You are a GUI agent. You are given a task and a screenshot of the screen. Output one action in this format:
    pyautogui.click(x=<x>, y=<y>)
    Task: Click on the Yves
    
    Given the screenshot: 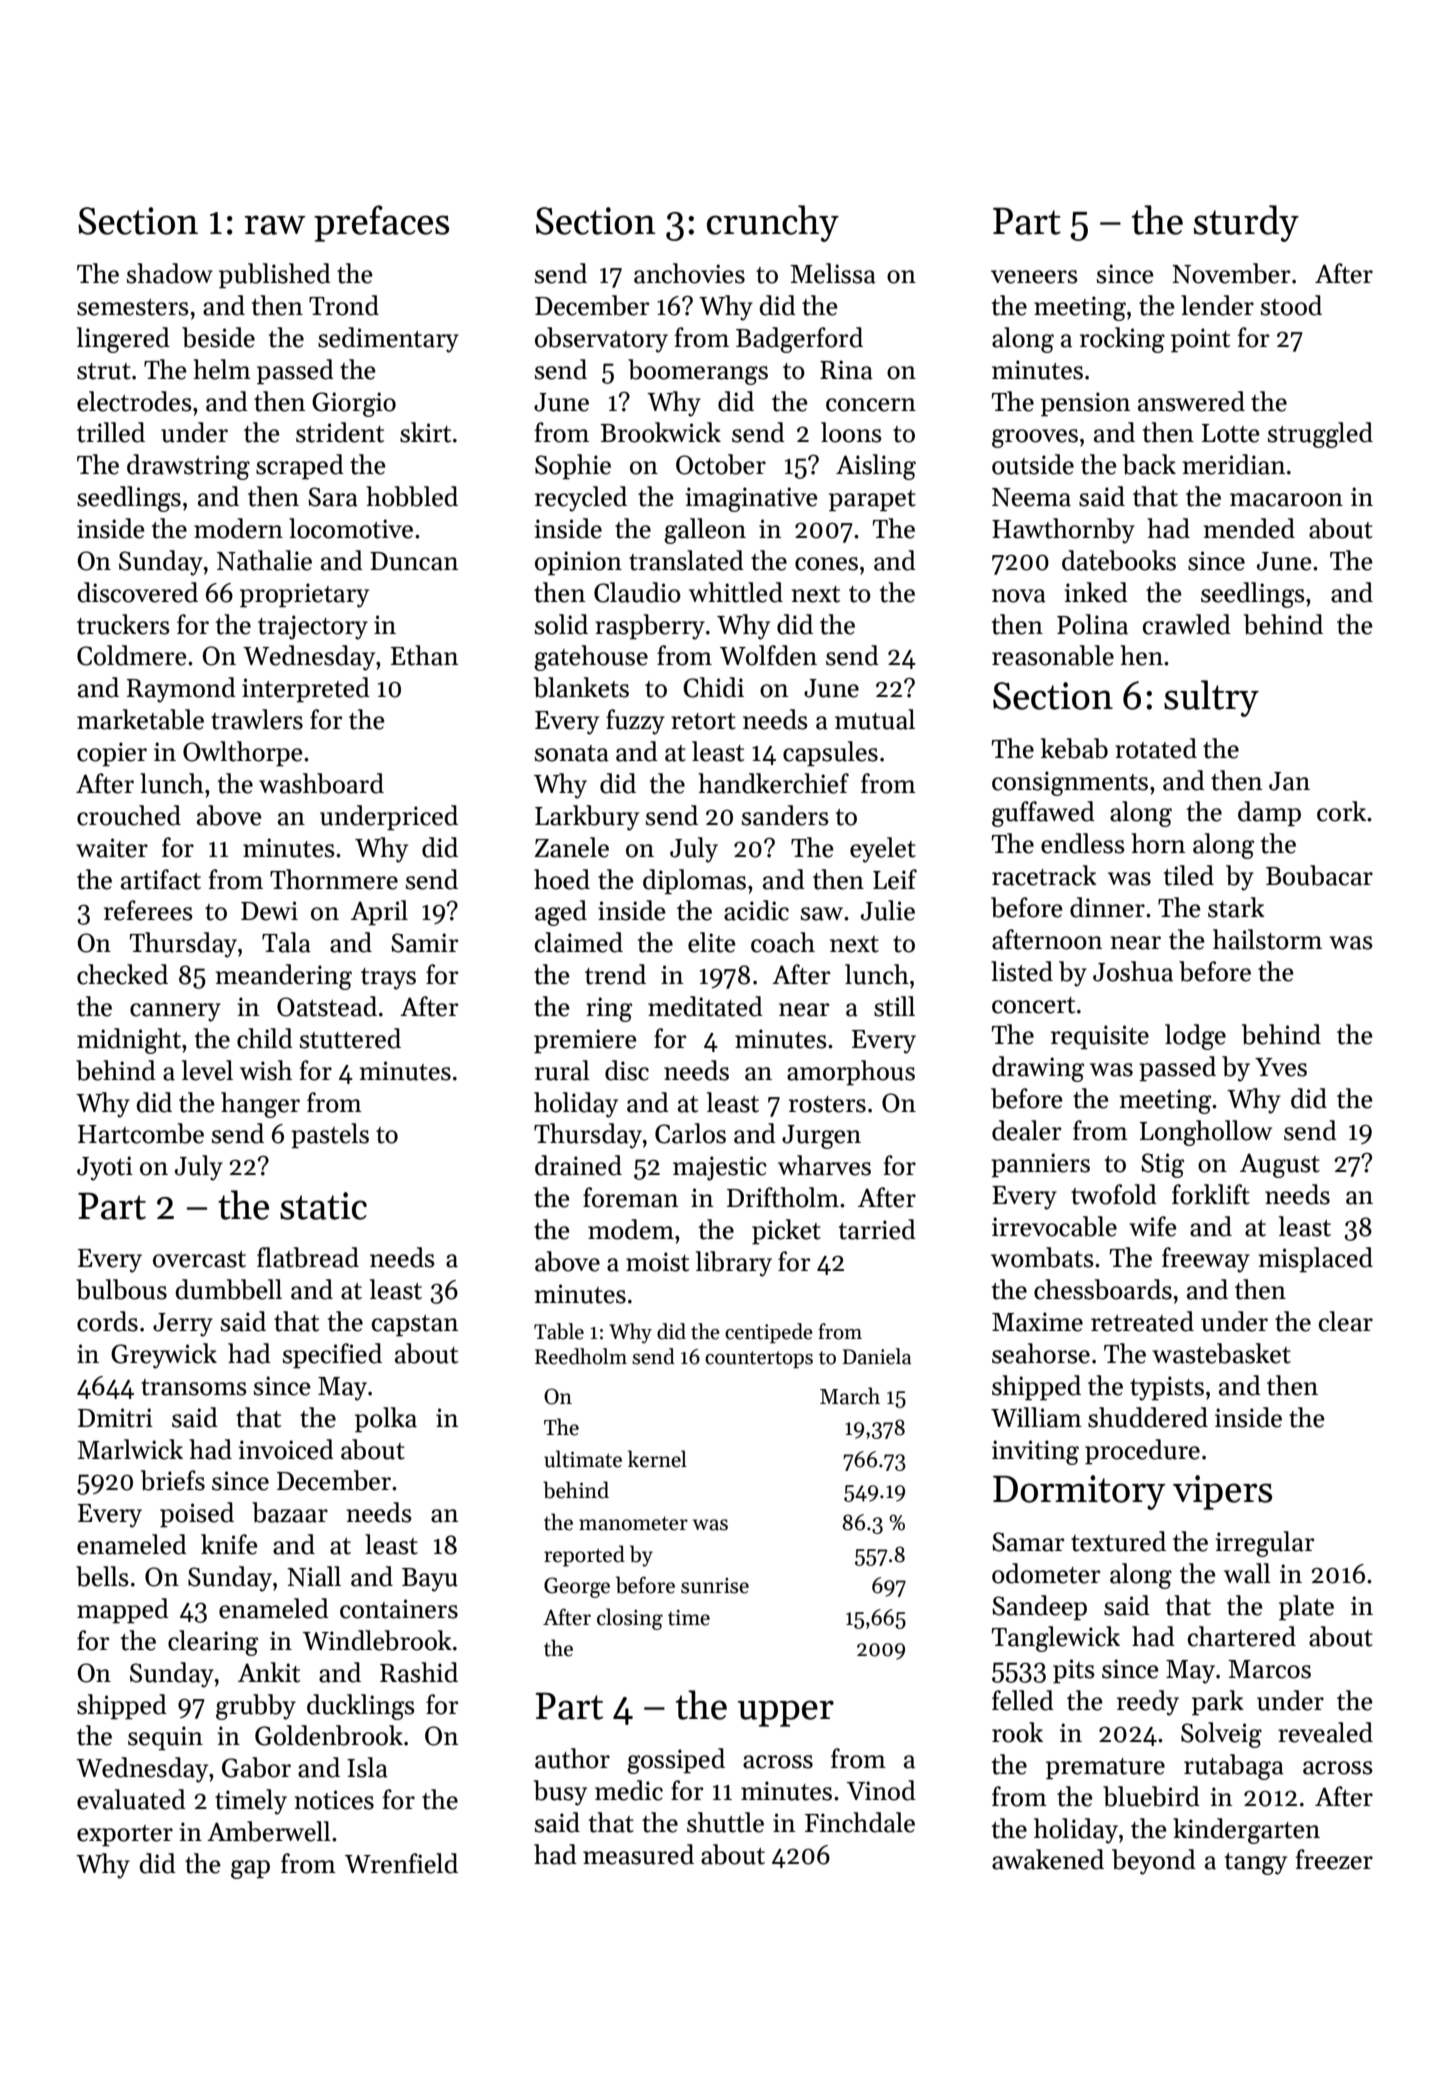 What is the action you would take?
    pyautogui.click(x=1281, y=1067)
